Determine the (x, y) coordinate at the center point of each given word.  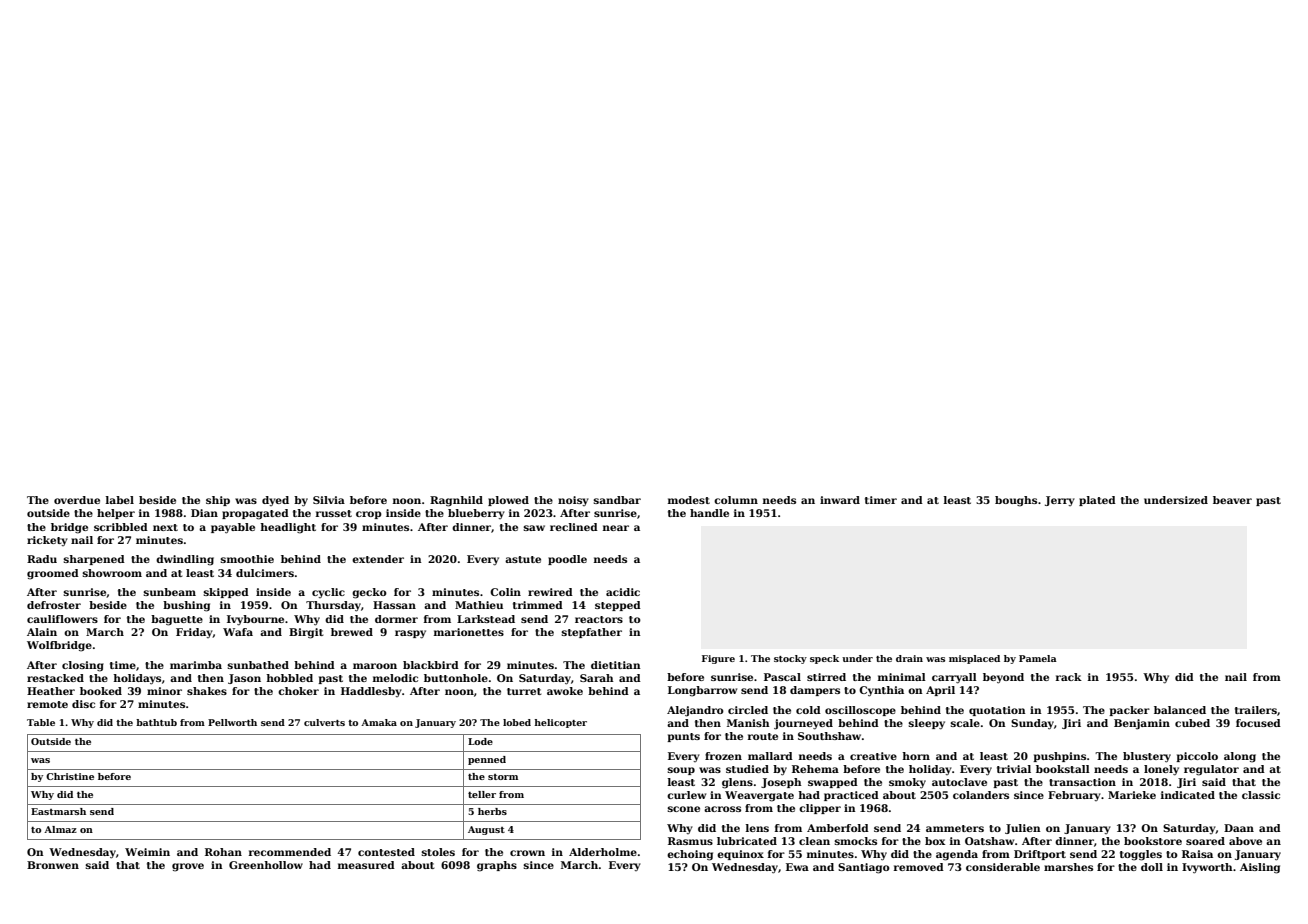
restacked (55, 678)
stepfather (591, 633)
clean (814, 841)
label (120, 500)
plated (1097, 501)
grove (188, 867)
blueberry (476, 514)
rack (1069, 677)
